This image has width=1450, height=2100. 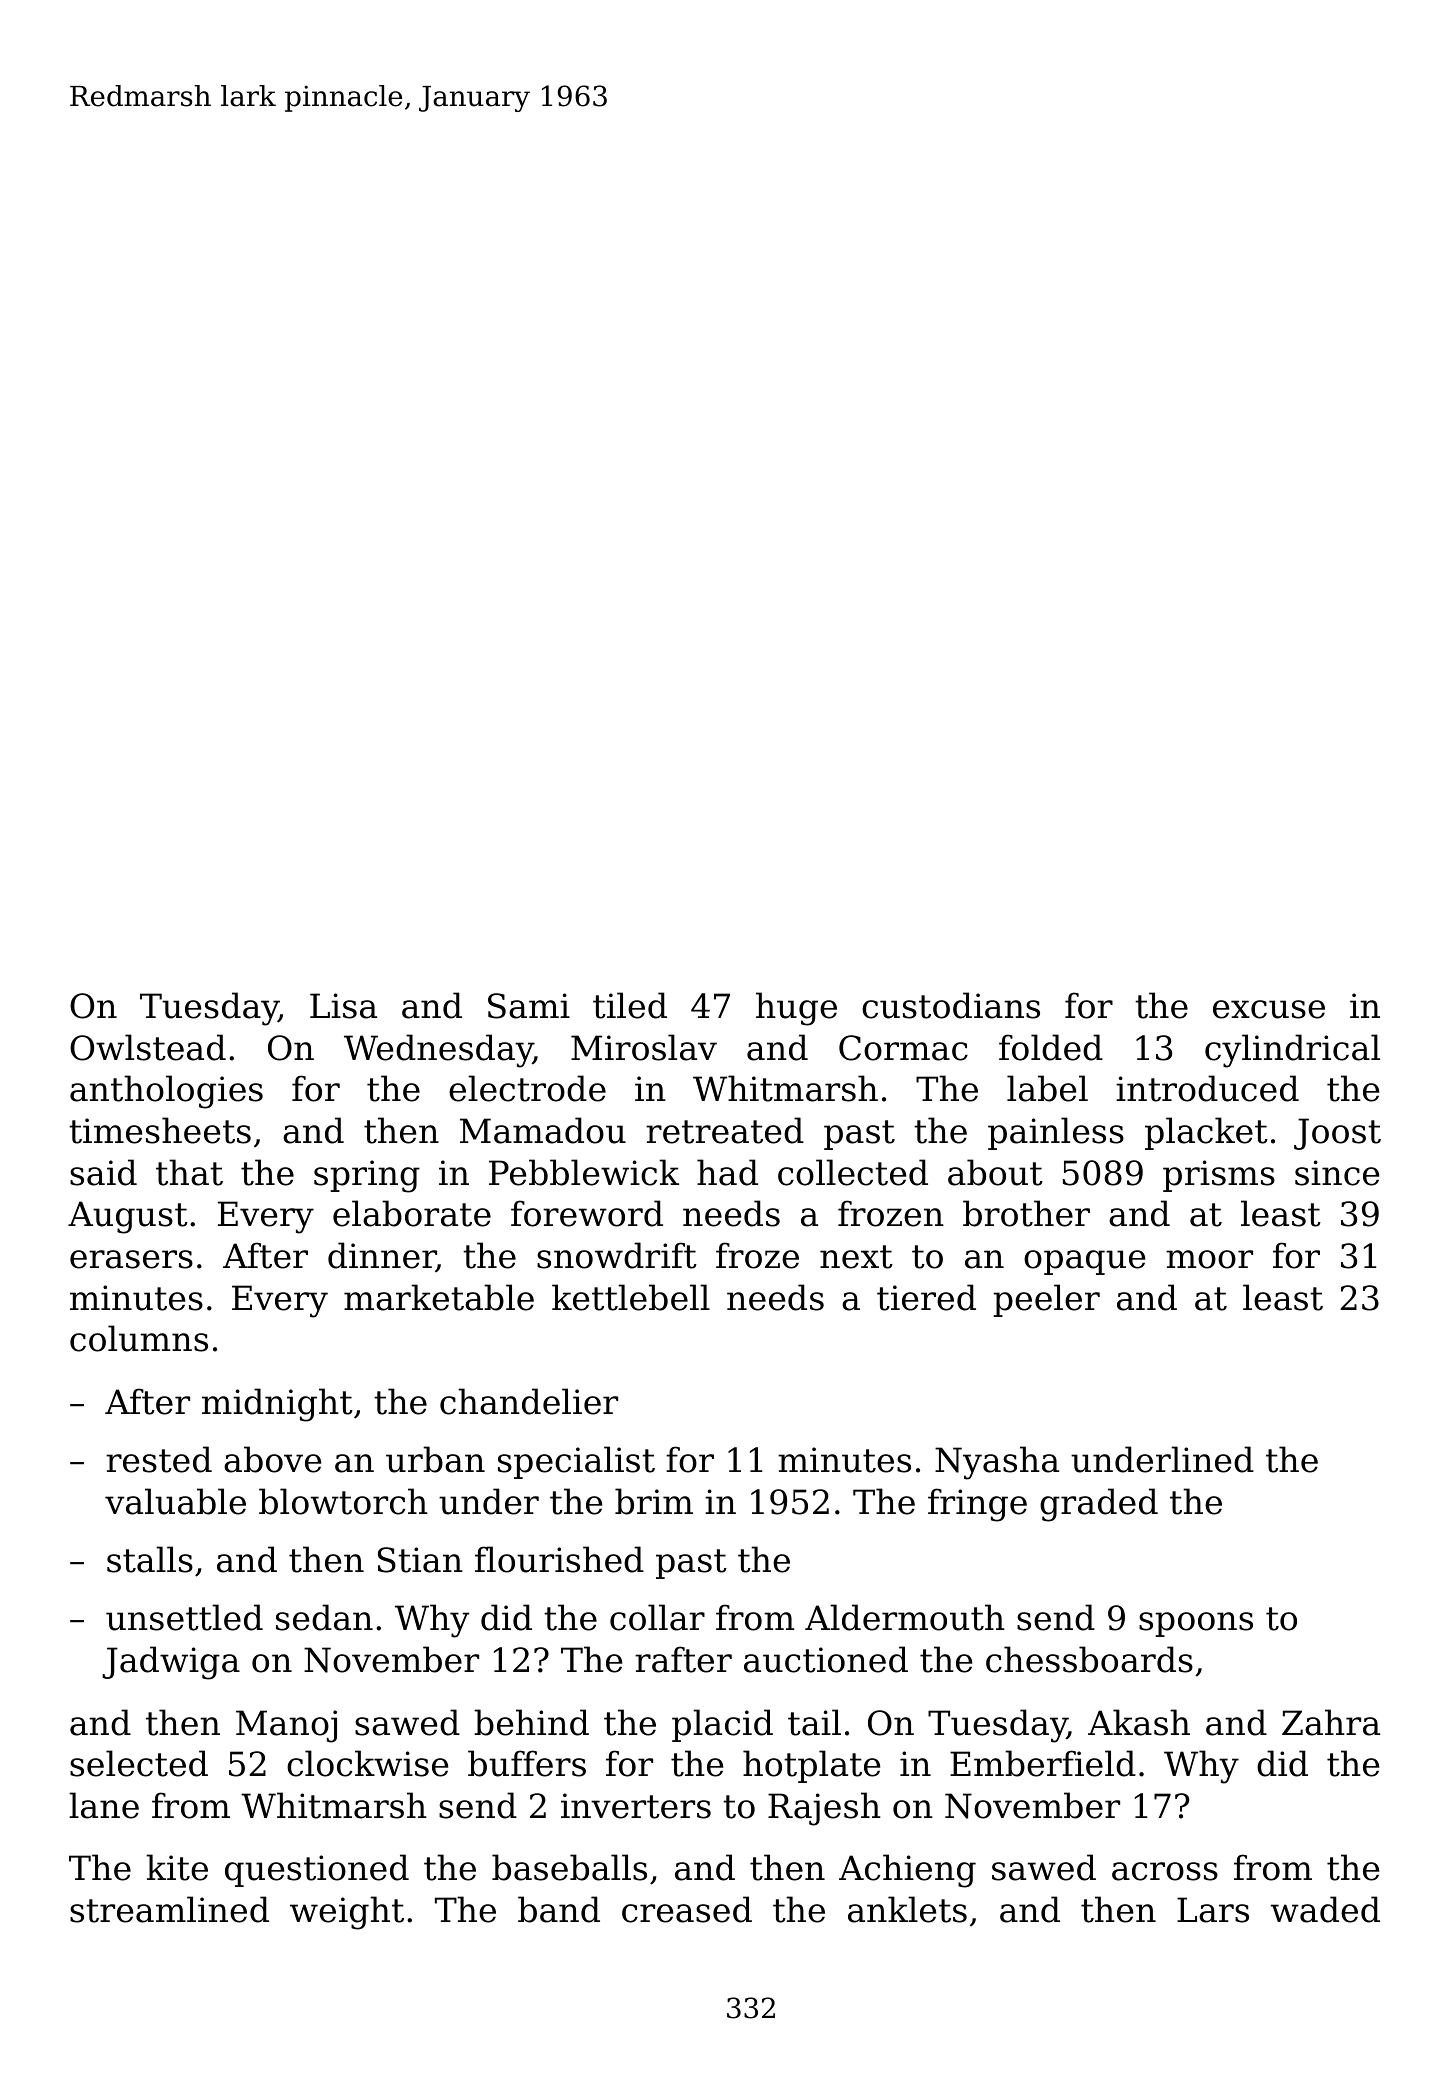 What do you see at coordinates (951, 1005) in the image?
I see `custodians` at bounding box center [951, 1005].
